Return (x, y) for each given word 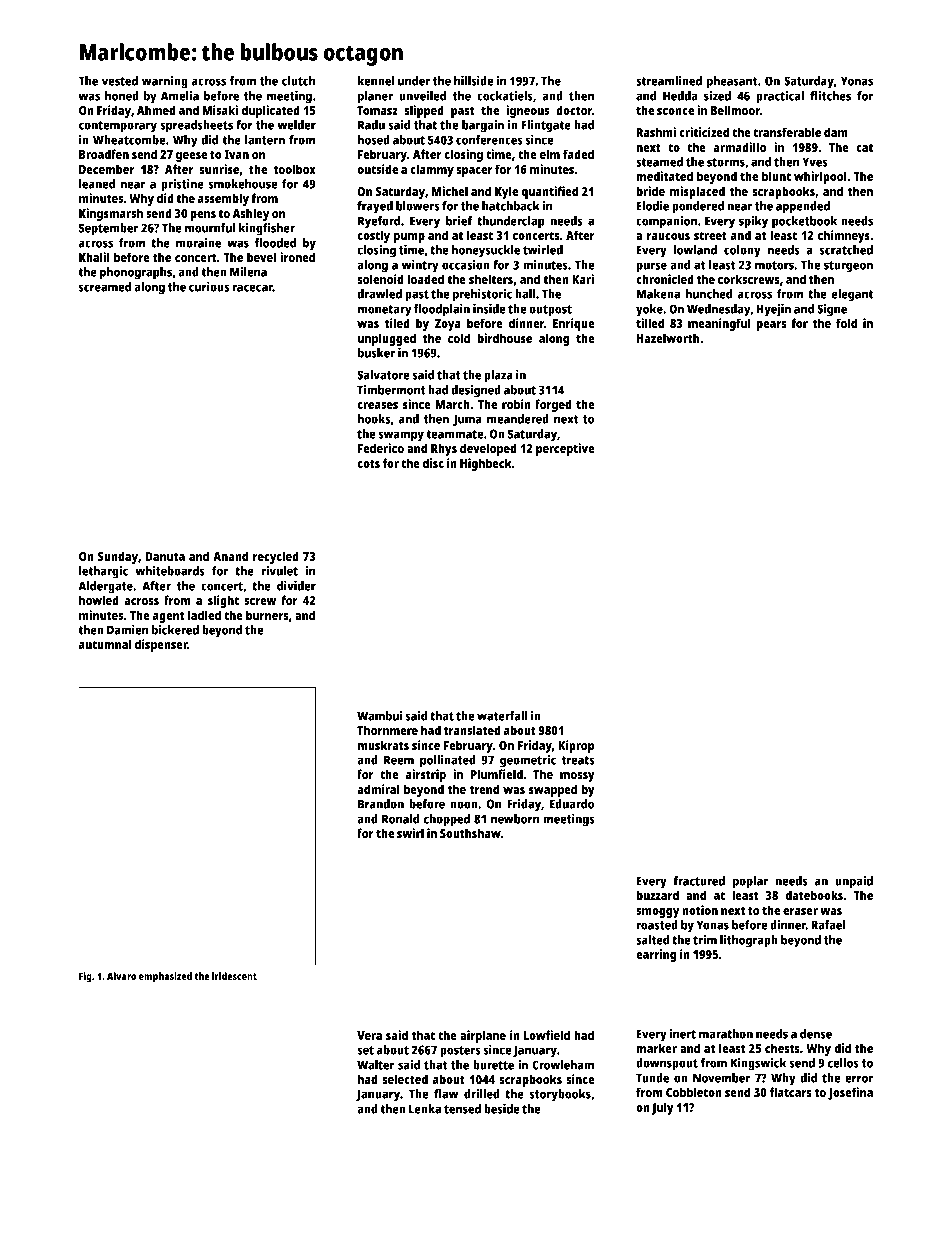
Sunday (118, 557)
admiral (378, 789)
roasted (657, 925)
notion (700, 910)
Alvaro (121, 976)
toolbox (295, 169)
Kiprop (576, 746)
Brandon (381, 804)
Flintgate (546, 126)
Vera (369, 1035)
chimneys (844, 236)
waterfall (502, 716)
